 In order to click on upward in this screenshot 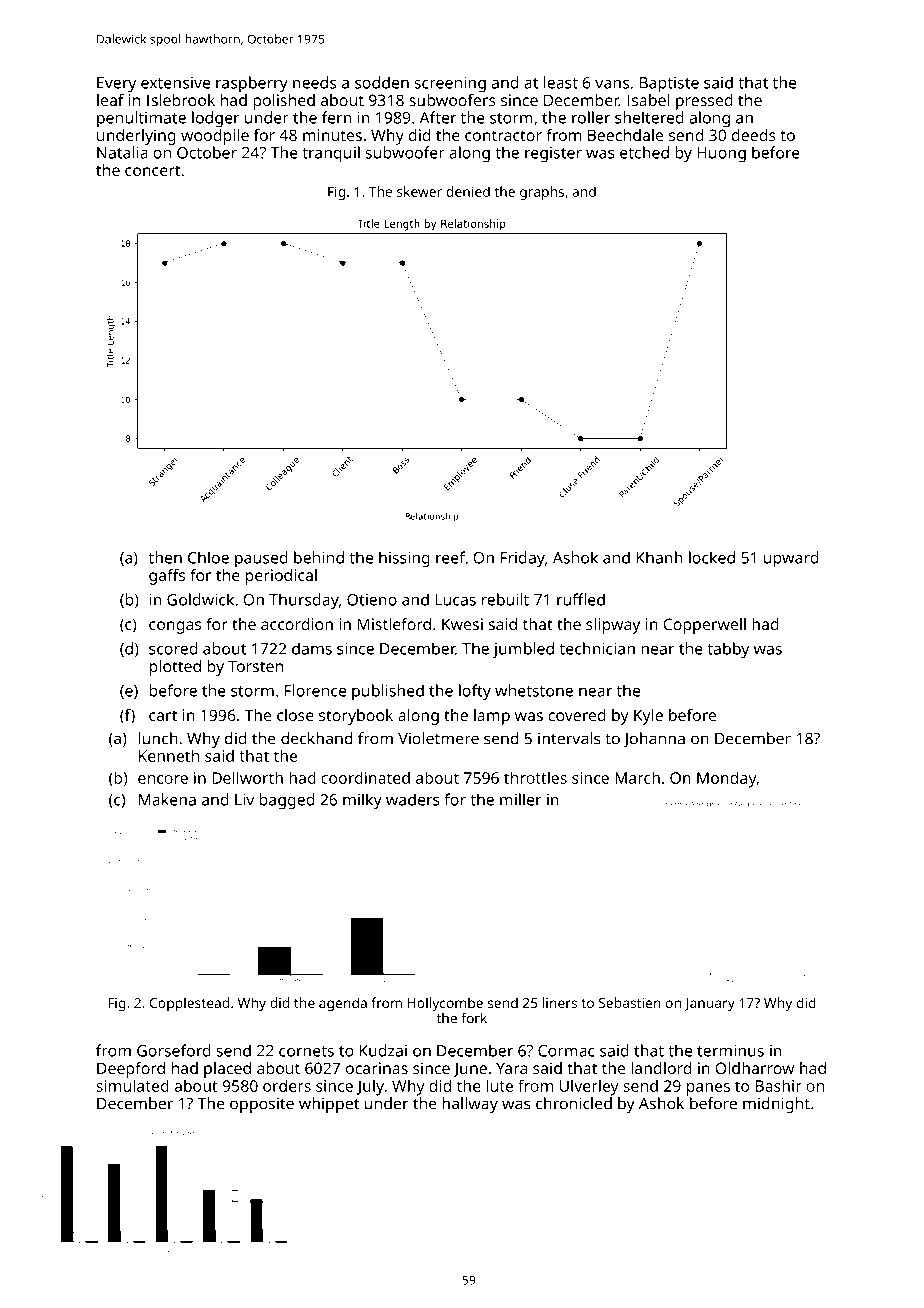, I will do `click(791, 559)`.
